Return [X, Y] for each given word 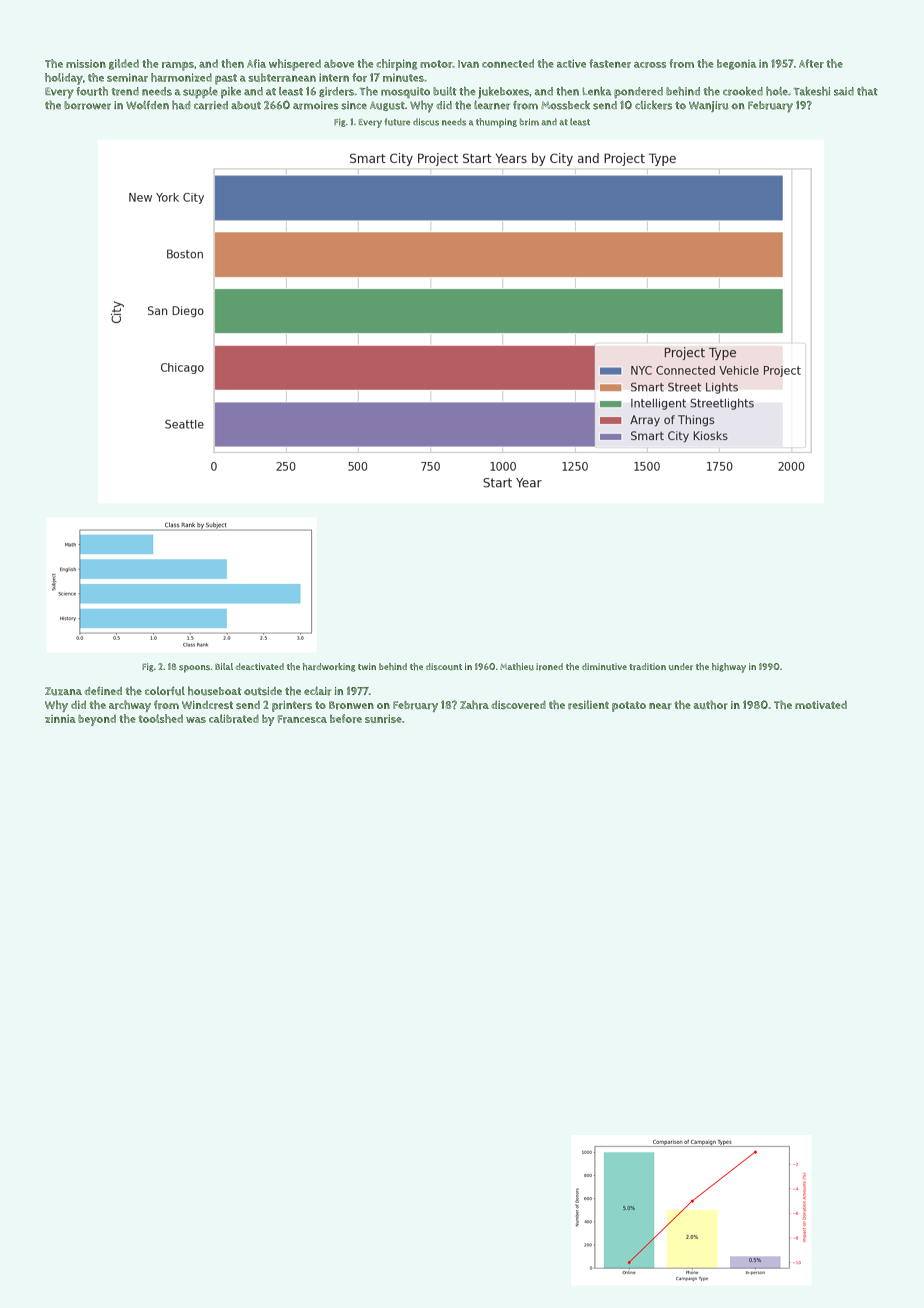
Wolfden [147, 105]
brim [529, 122]
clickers [653, 105]
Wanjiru [708, 106]
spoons [194, 669]
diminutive [604, 666]
